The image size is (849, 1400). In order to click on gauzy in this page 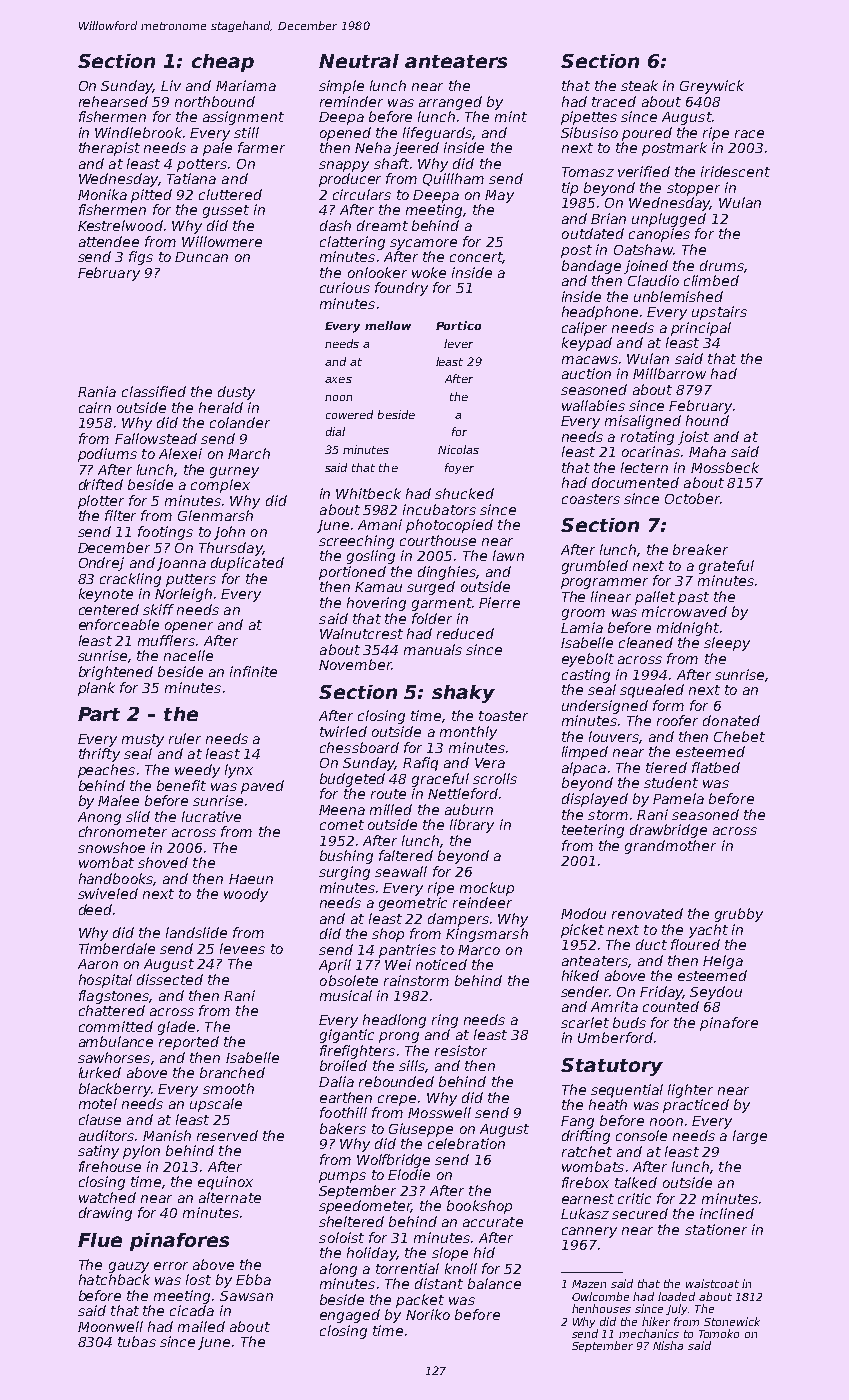, I will do `click(129, 1267)`.
